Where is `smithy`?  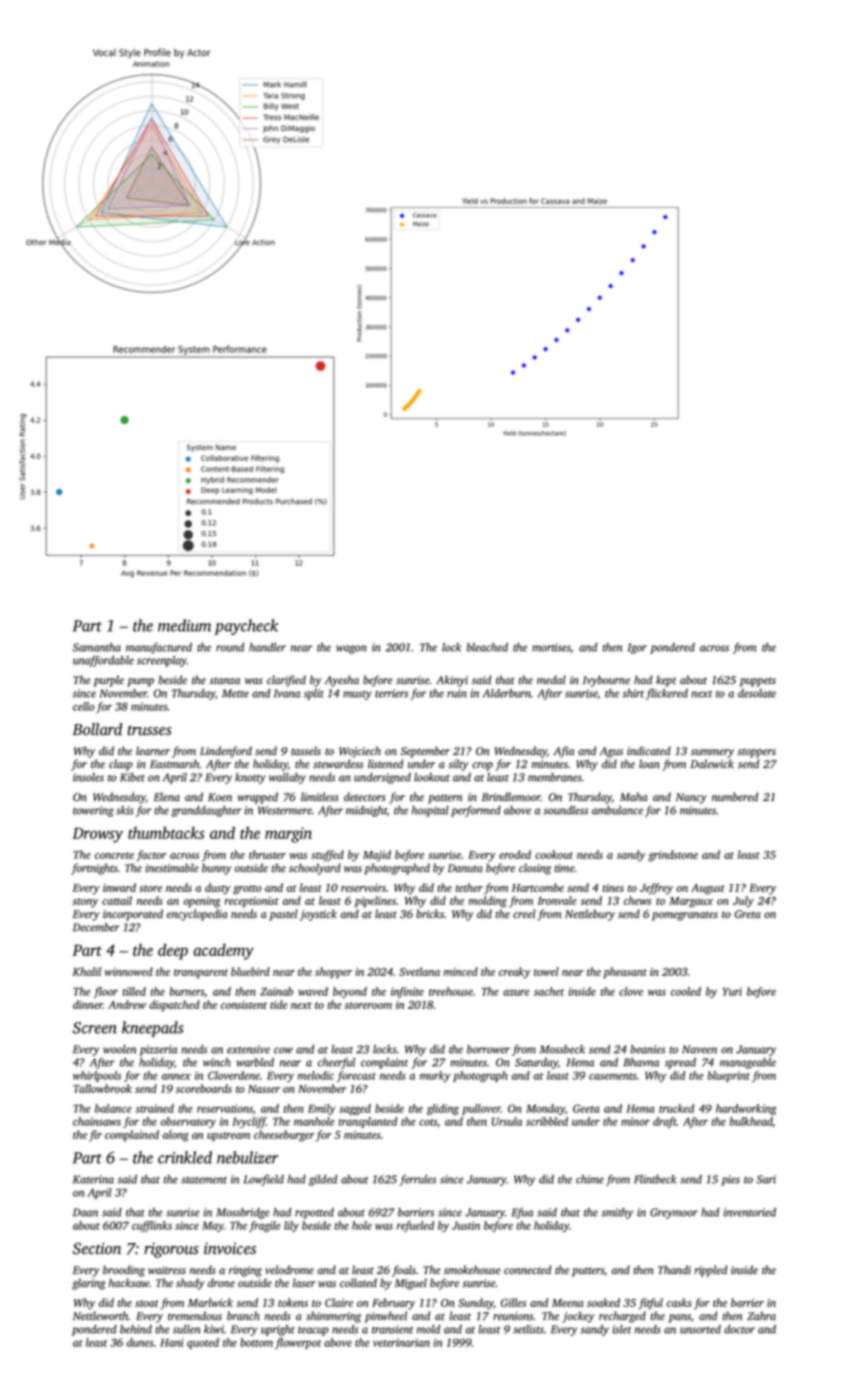
smithy is located at coordinates (617, 1213).
